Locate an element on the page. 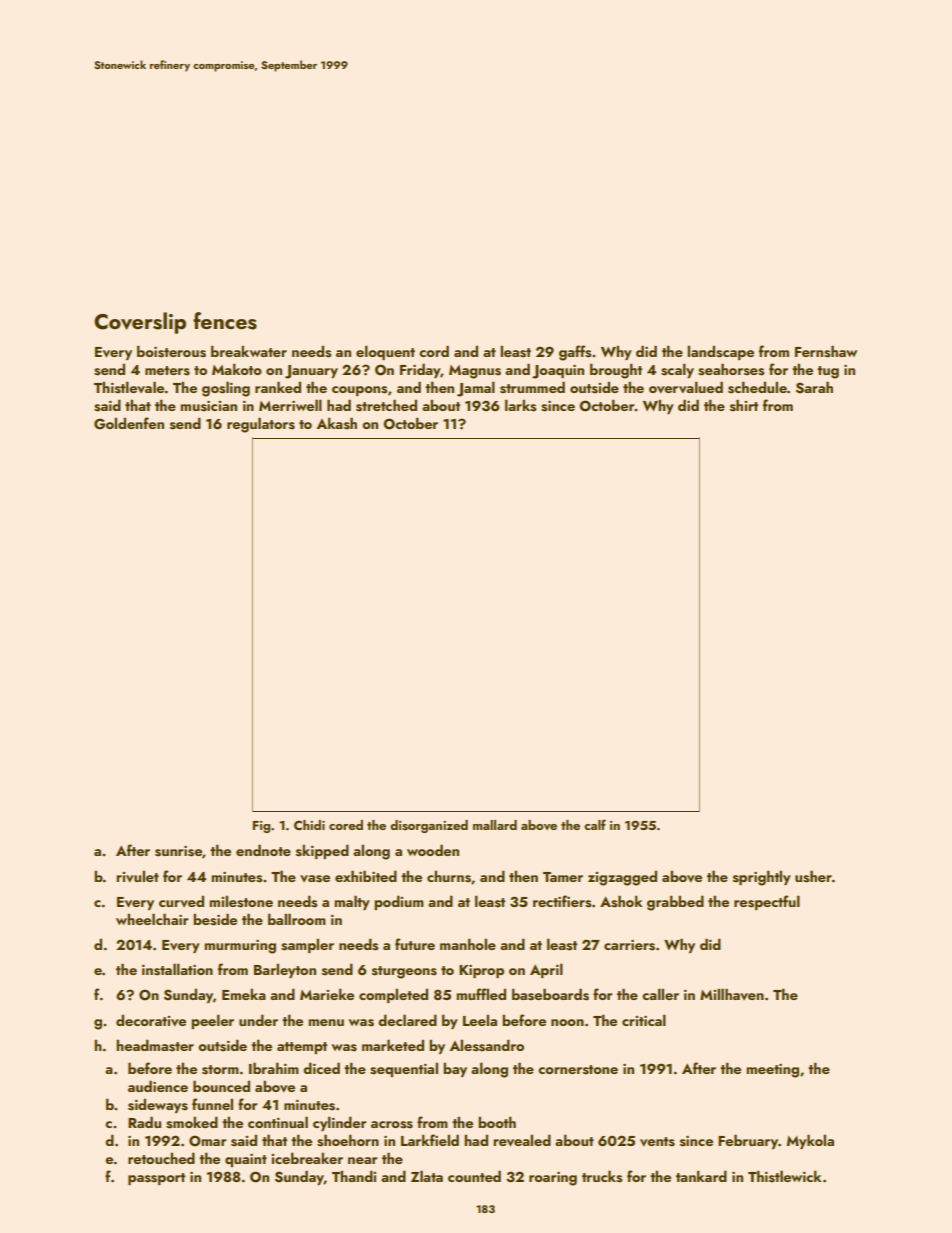 The image size is (952, 1233). Coverslip is located at coordinates (140, 323).
